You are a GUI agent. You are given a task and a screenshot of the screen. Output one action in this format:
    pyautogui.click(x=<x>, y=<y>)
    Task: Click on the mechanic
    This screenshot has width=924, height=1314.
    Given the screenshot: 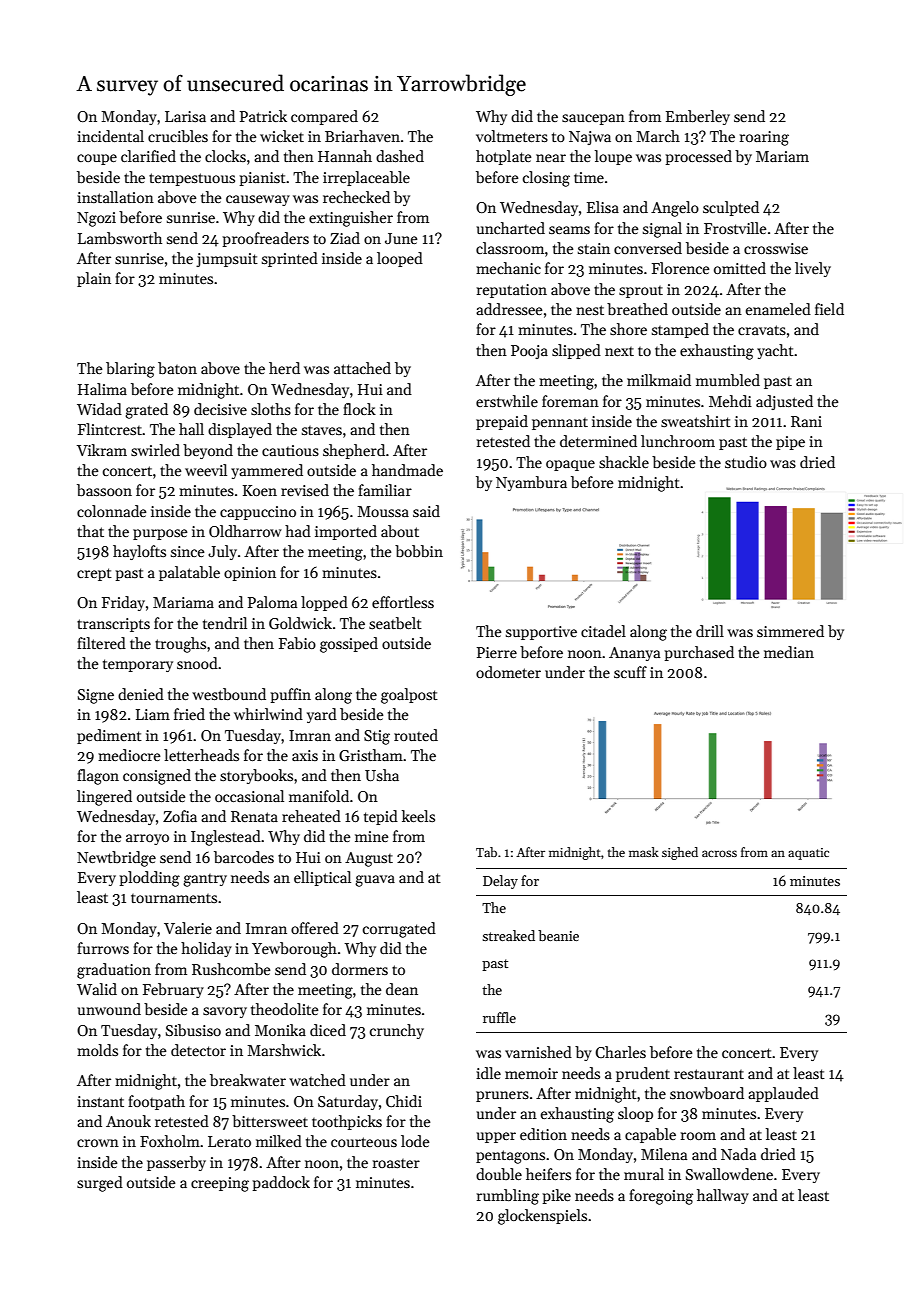 What is the action you would take?
    pyautogui.click(x=508, y=268)
